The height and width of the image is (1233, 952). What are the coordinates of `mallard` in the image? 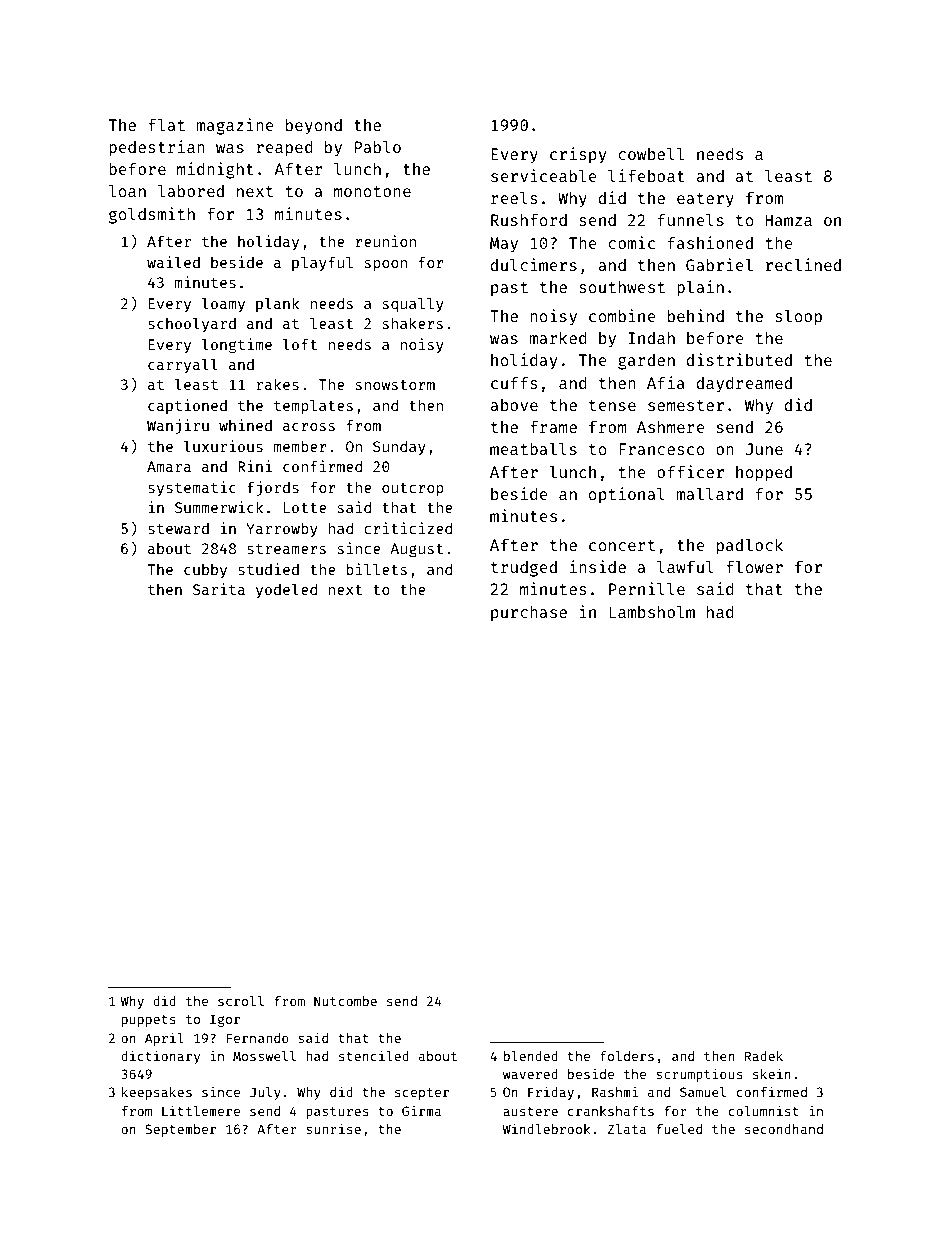 It's located at (709, 493).
